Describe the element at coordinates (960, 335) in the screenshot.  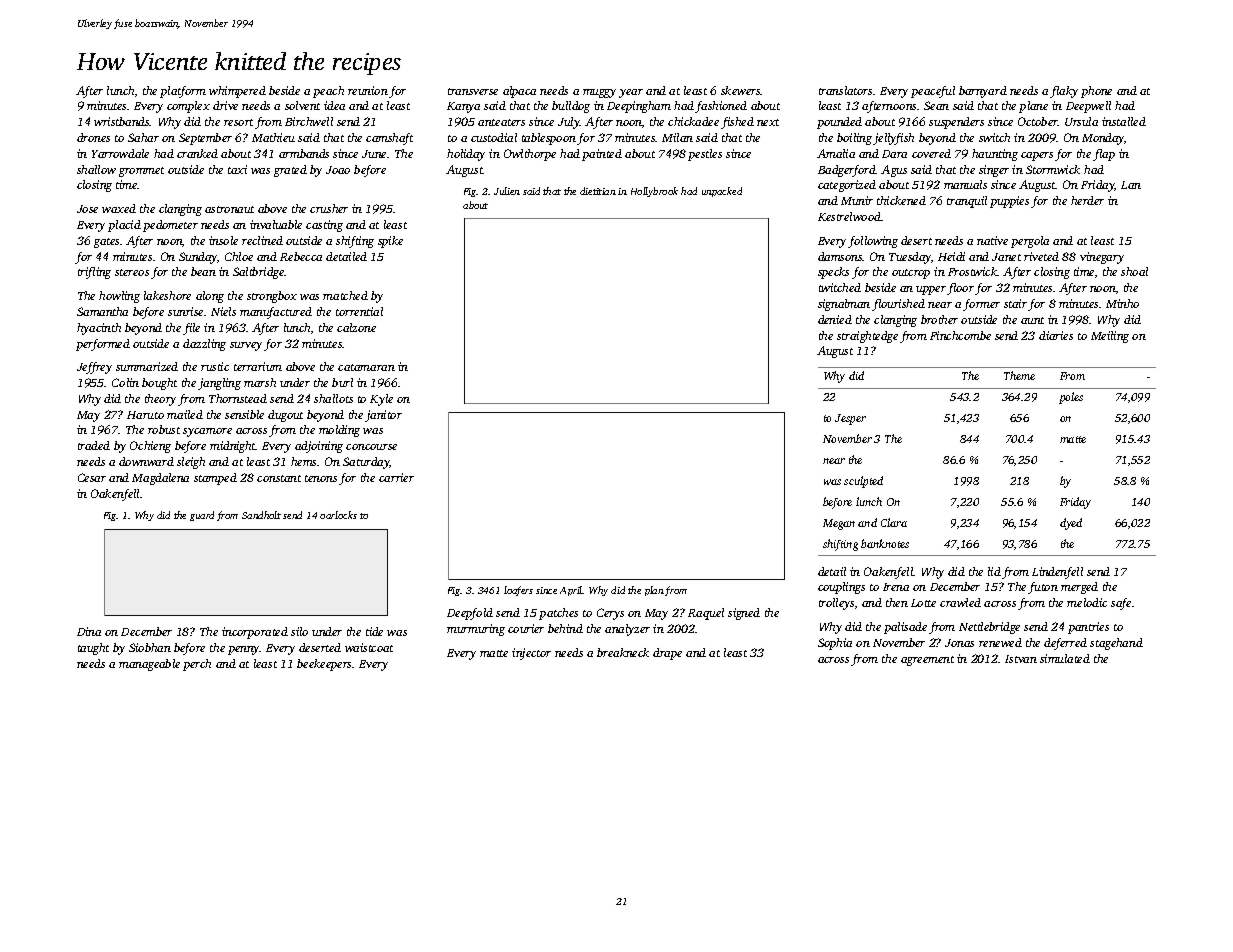
I see `Finchcombe` at that location.
